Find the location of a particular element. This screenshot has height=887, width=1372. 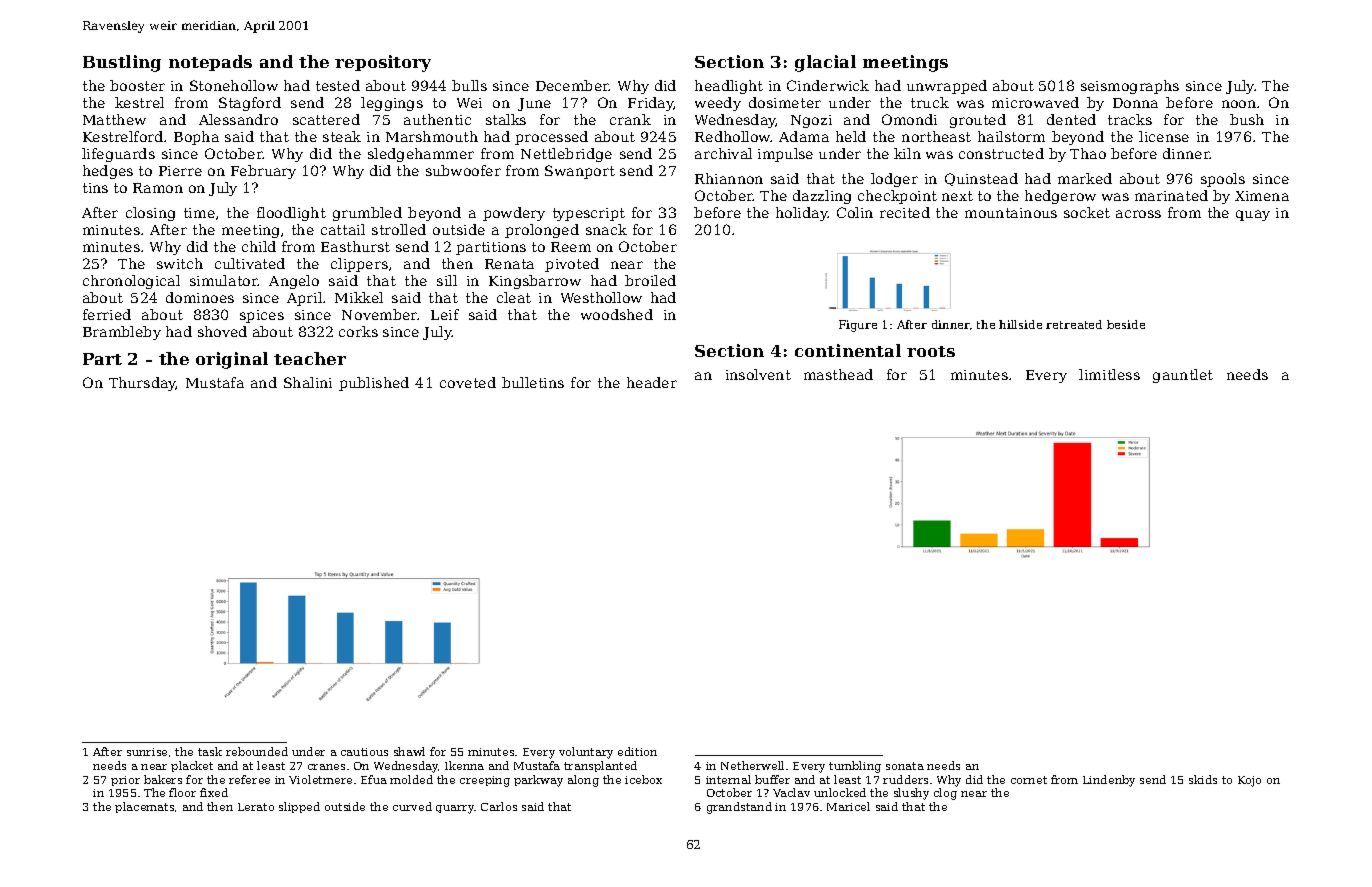

Ximena is located at coordinates (1262, 196).
